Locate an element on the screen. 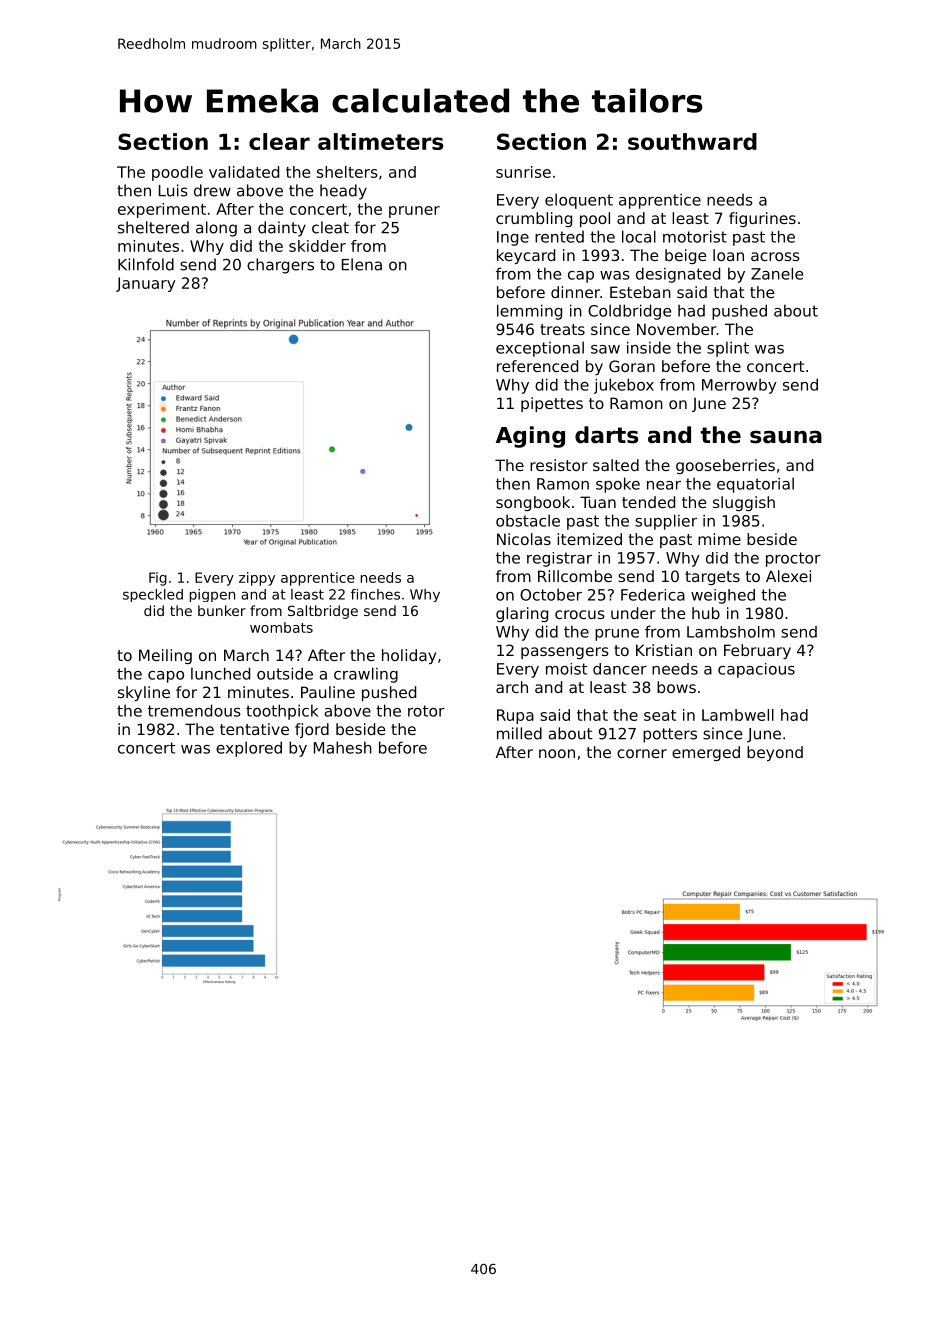 This screenshot has height=1336, width=941. Nicolas is located at coordinates (524, 539).
